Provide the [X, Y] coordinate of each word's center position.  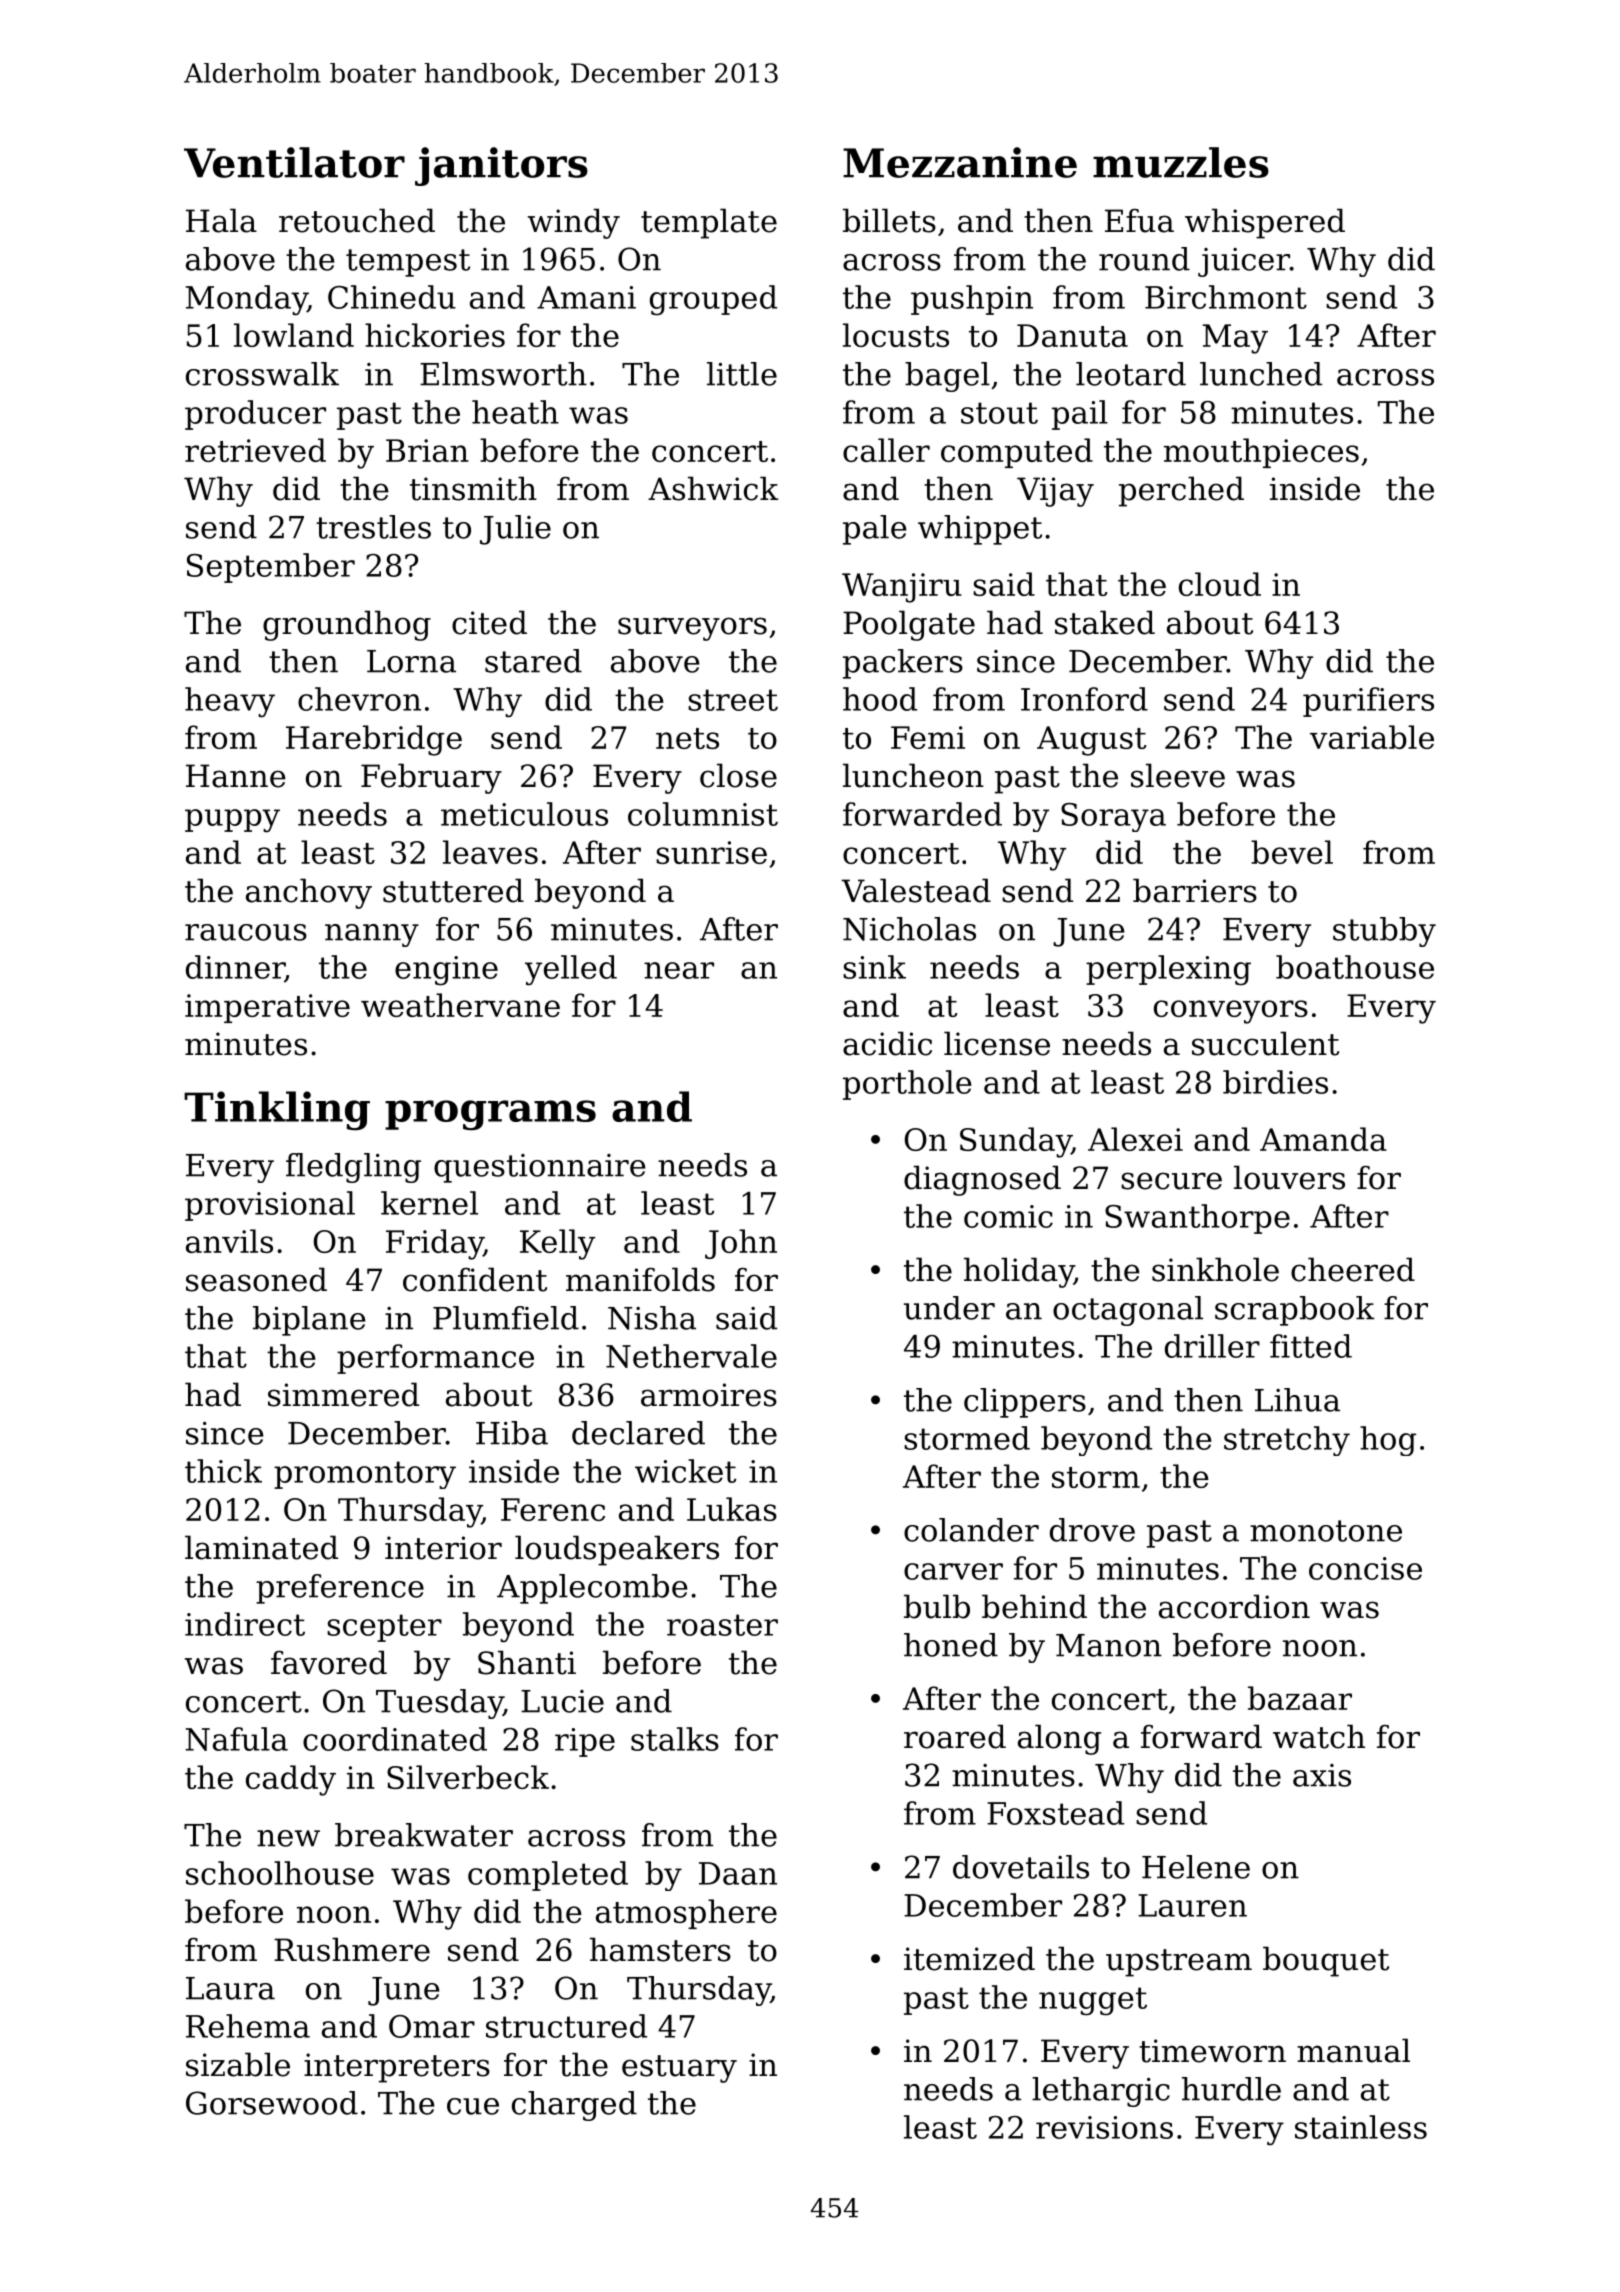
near [679, 970]
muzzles [1181, 162]
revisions [1104, 2127]
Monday [246, 300]
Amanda [1323, 1139]
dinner [235, 968]
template [709, 223]
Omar [432, 2026]
